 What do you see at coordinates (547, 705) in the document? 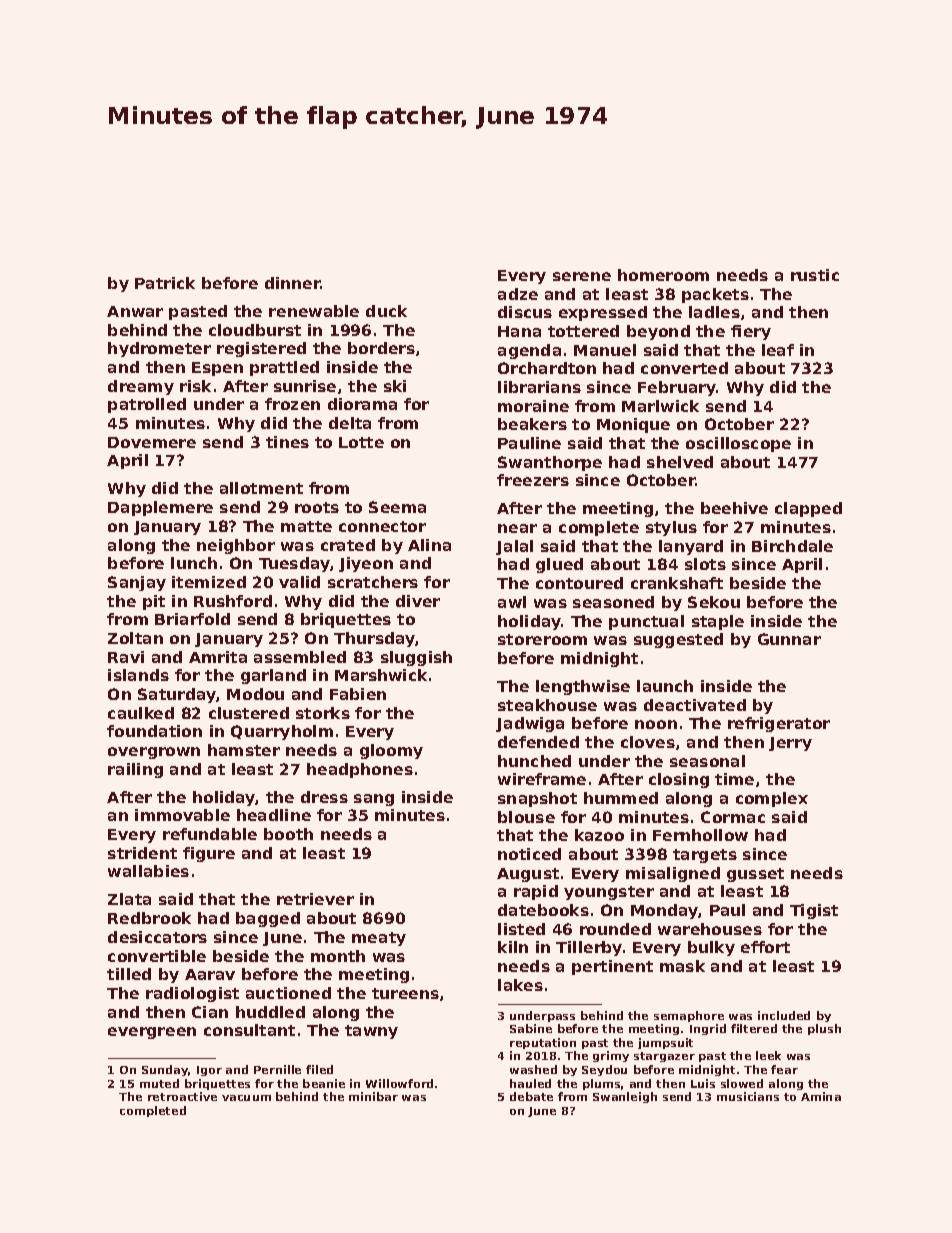
I see `steakhouse` at bounding box center [547, 705].
